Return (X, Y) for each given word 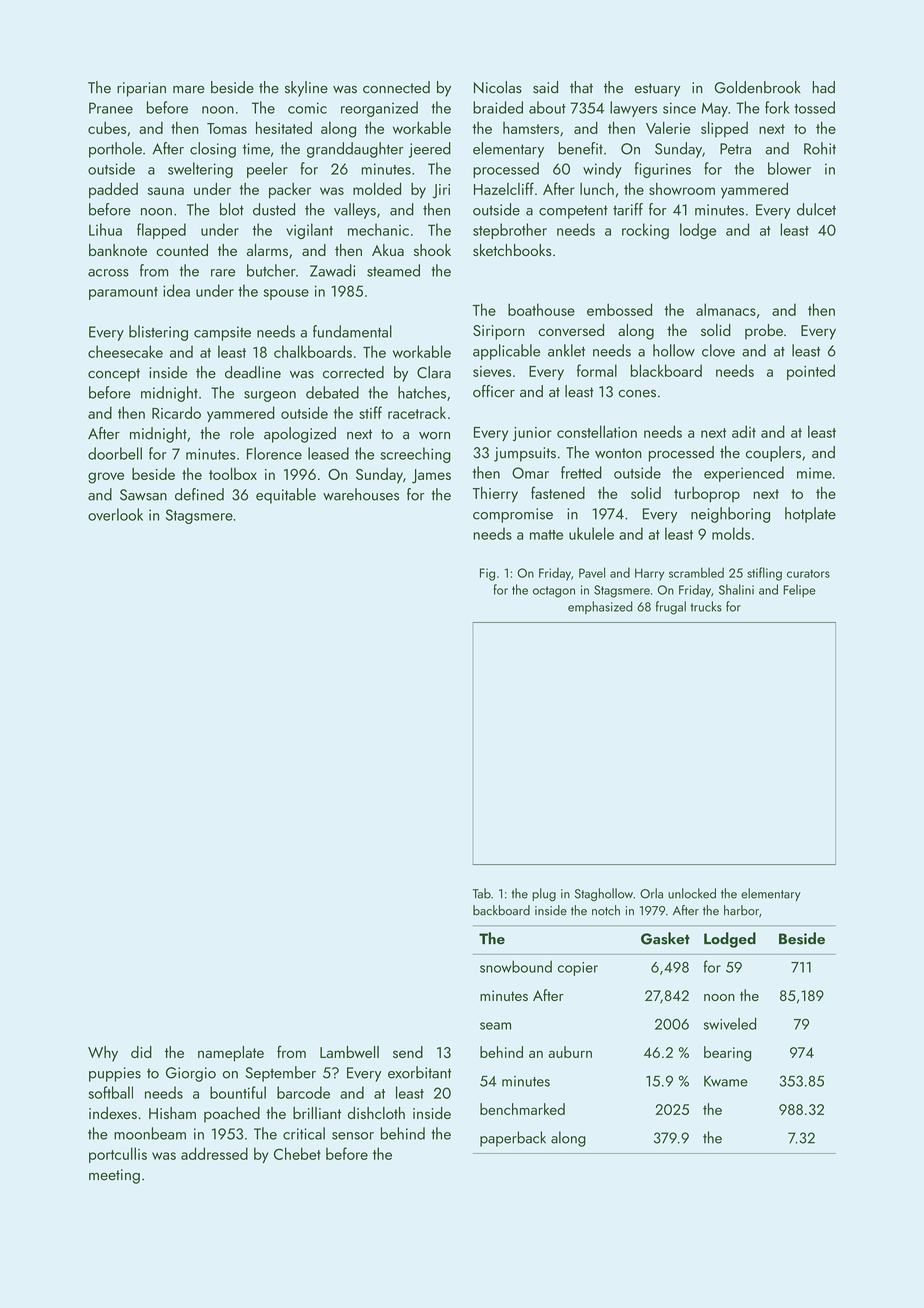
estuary (657, 90)
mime (814, 473)
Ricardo (176, 412)
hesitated (284, 127)
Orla (651, 893)
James (431, 476)
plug (544, 895)
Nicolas (498, 87)
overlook (115, 514)
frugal (671, 608)
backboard (501, 910)
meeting (114, 1176)
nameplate (231, 1054)
